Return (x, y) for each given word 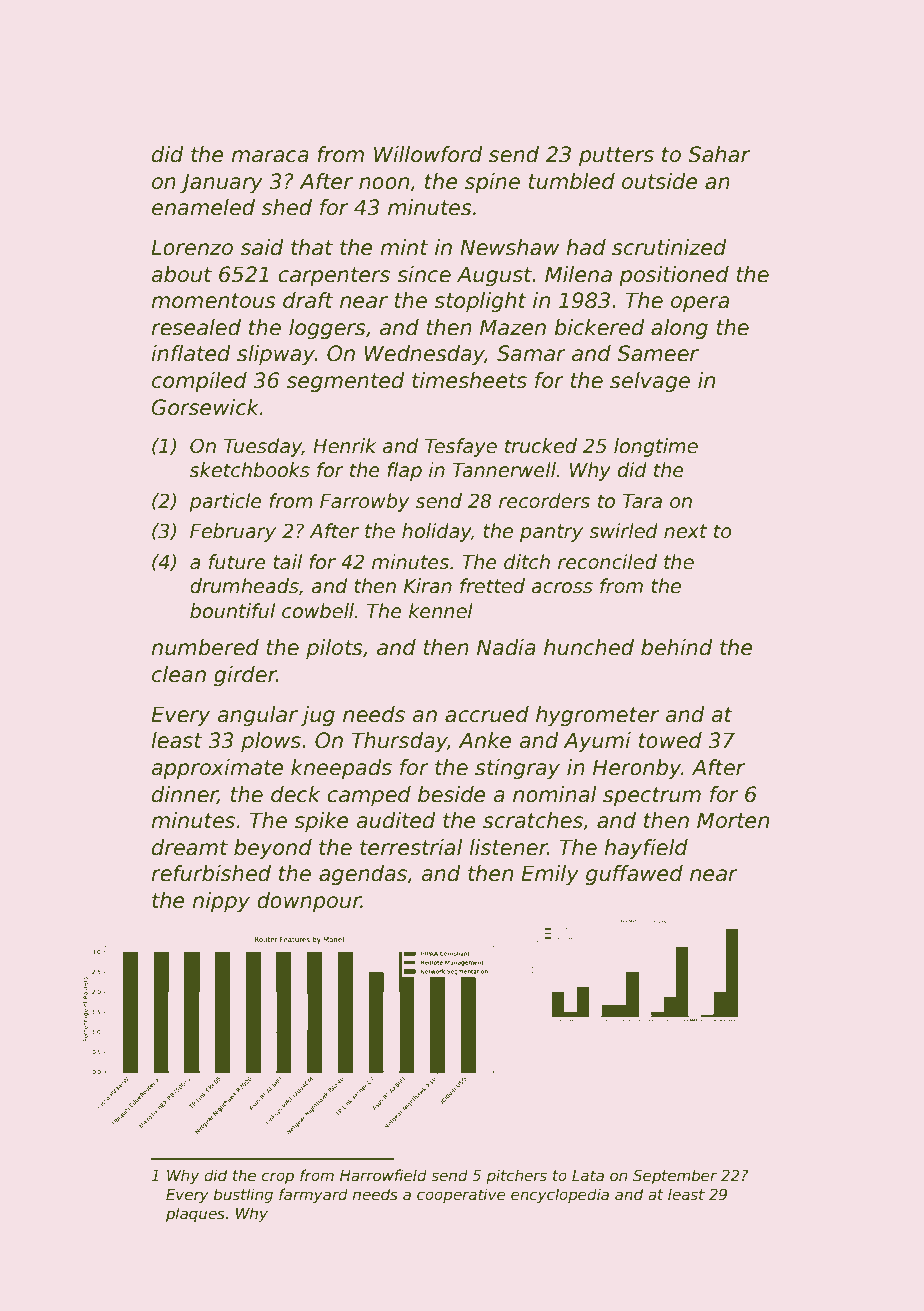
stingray (517, 769)
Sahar (719, 154)
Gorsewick (205, 407)
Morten (733, 820)
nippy (221, 902)
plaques (195, 1214)
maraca (270, 156)
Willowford (428, 154)
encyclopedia (560, 1195)
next (685, 531)
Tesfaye (461, 447)
